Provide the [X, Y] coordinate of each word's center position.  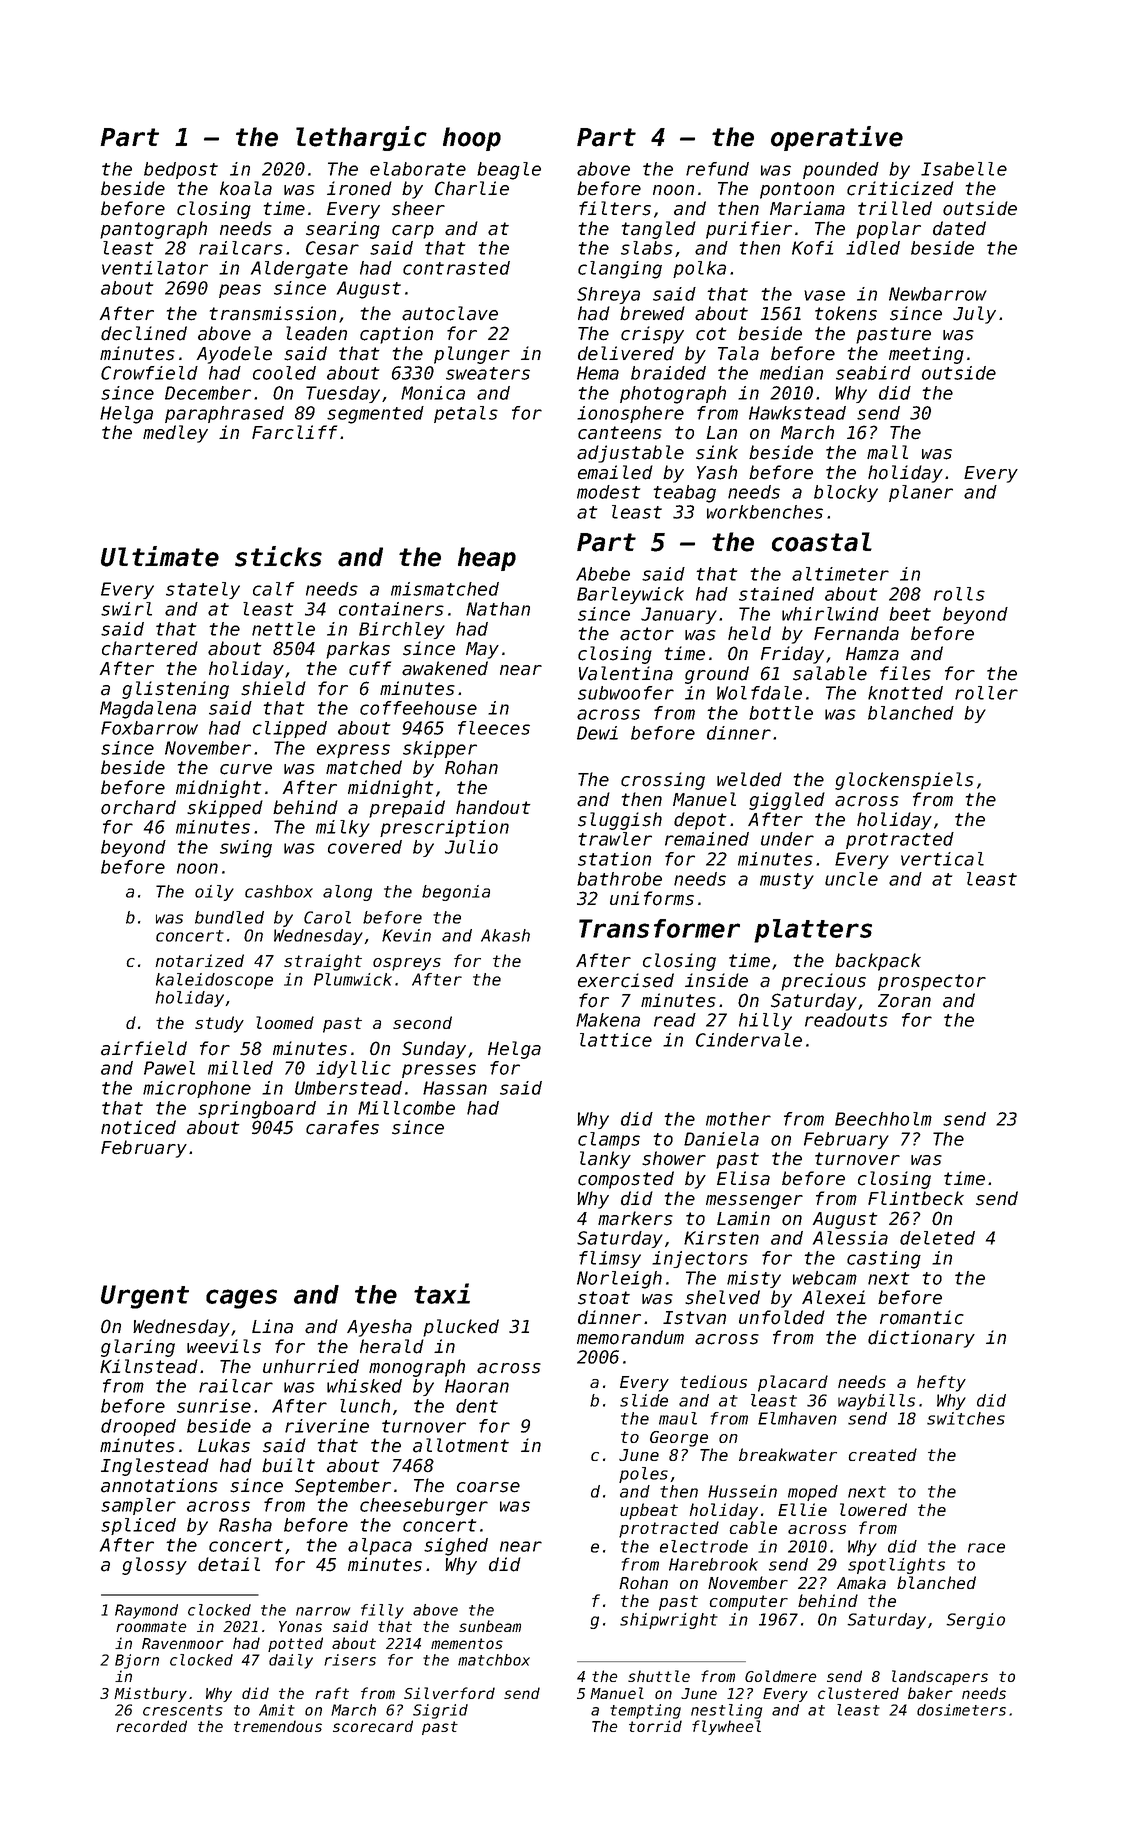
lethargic [361, 138]
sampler [138, 1506]
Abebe [603, 574]
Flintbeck [916, 1198]
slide [644, 1400]
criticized [900, 188]
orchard [138, 807]
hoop [472, 139]
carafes [342, 1127]
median [791, 373]
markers [635, 1218]
